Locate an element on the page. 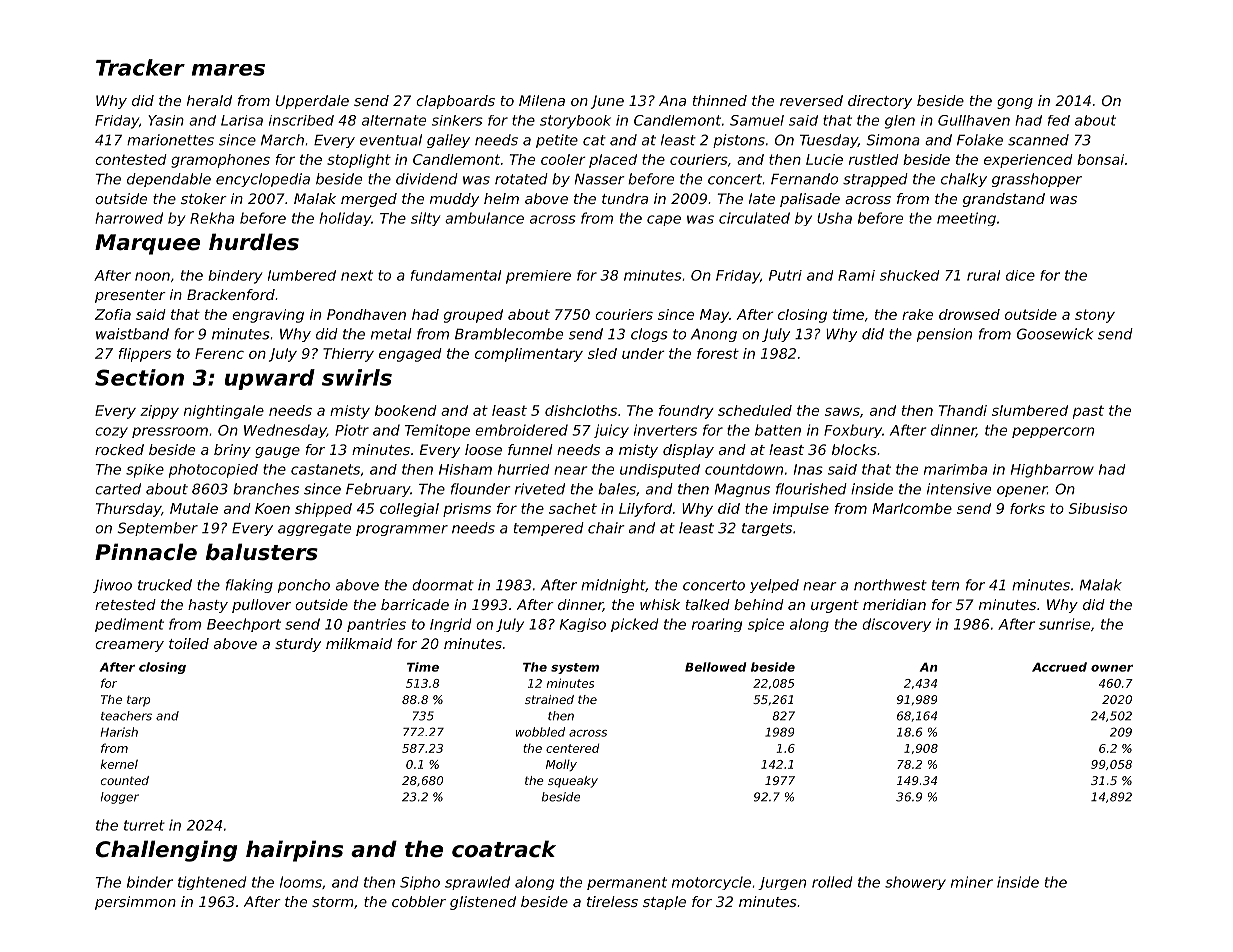 The height and width of the image is (952, 1233). sunrise is located at coordinates (1064, 624).
